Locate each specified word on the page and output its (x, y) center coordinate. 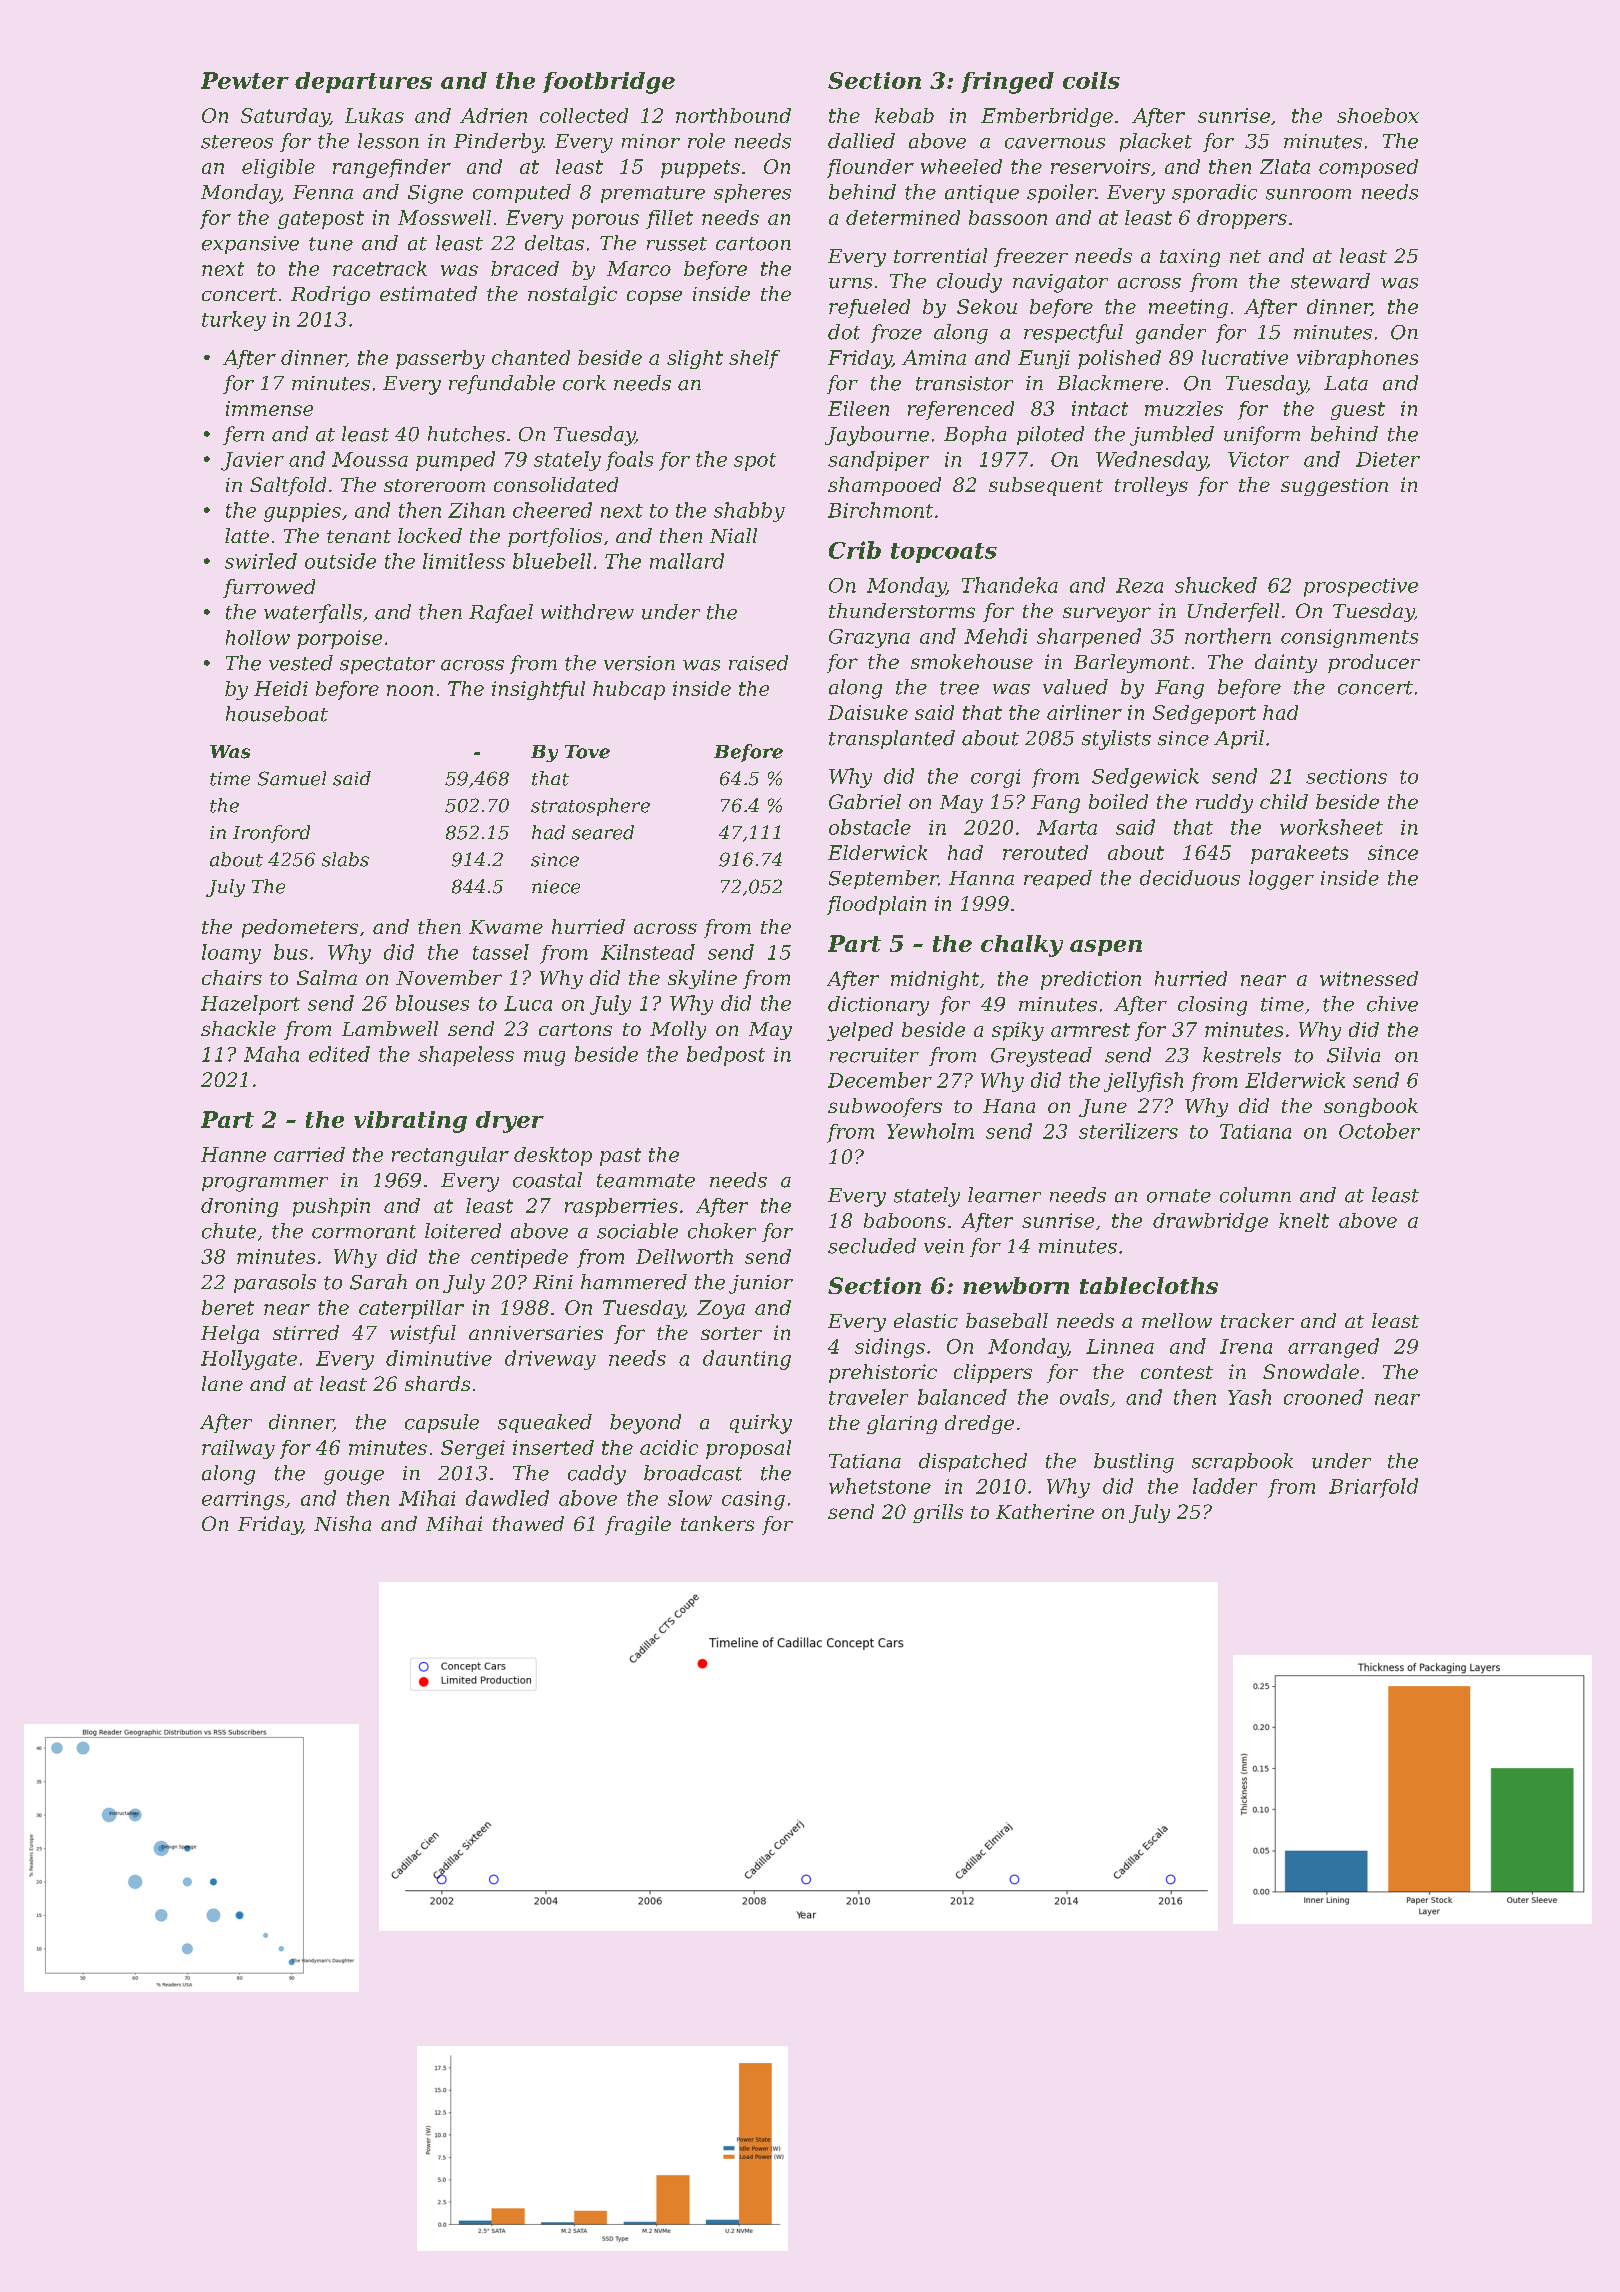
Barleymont (1132, 663)
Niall (733, 535)
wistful (423, 1334)
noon (410, 690)
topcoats (944, 553)
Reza (1139, 585)
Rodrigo (330, 295)
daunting (747, 1360)
